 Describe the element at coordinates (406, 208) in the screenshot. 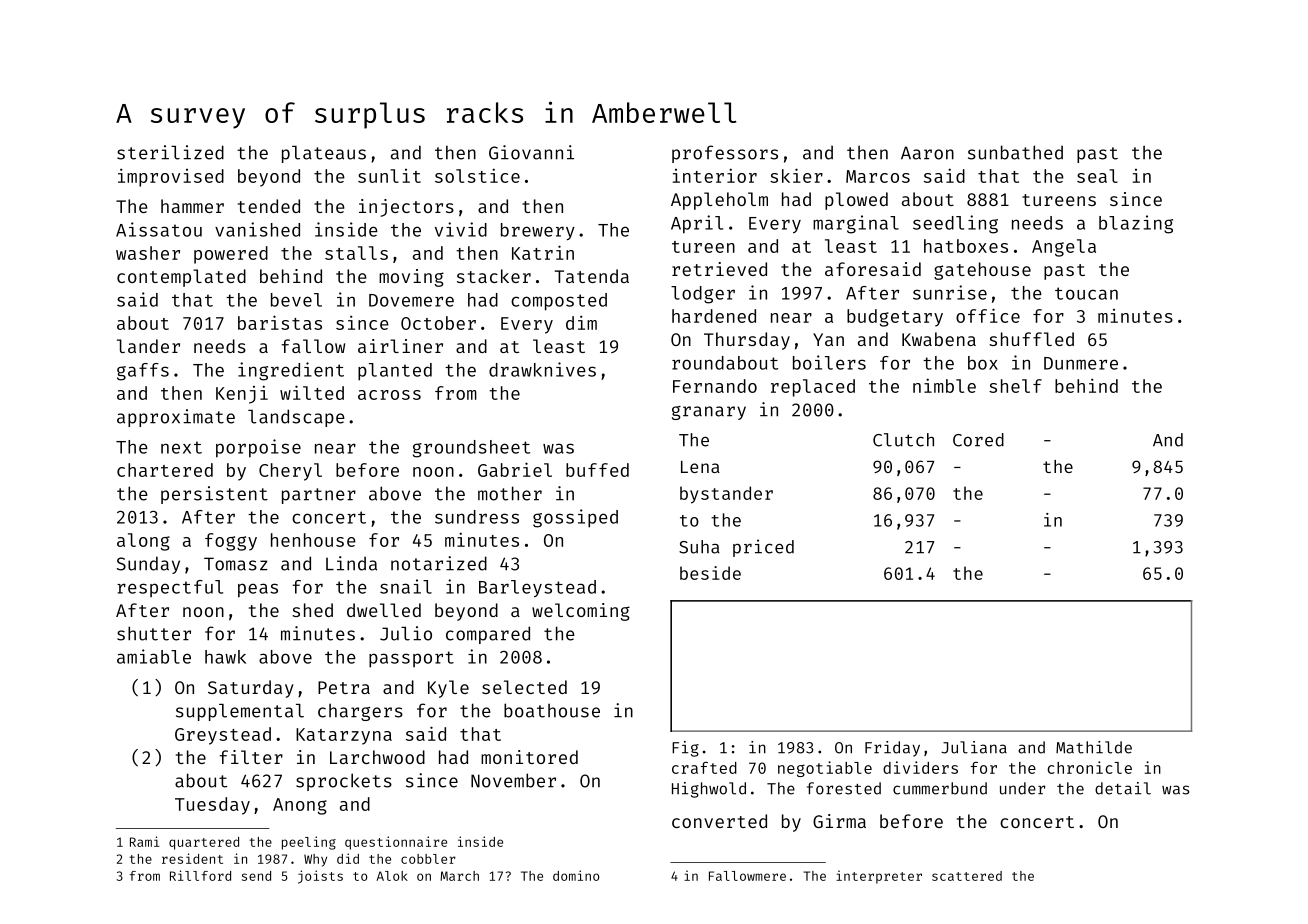

I see `injectors` at that location.
